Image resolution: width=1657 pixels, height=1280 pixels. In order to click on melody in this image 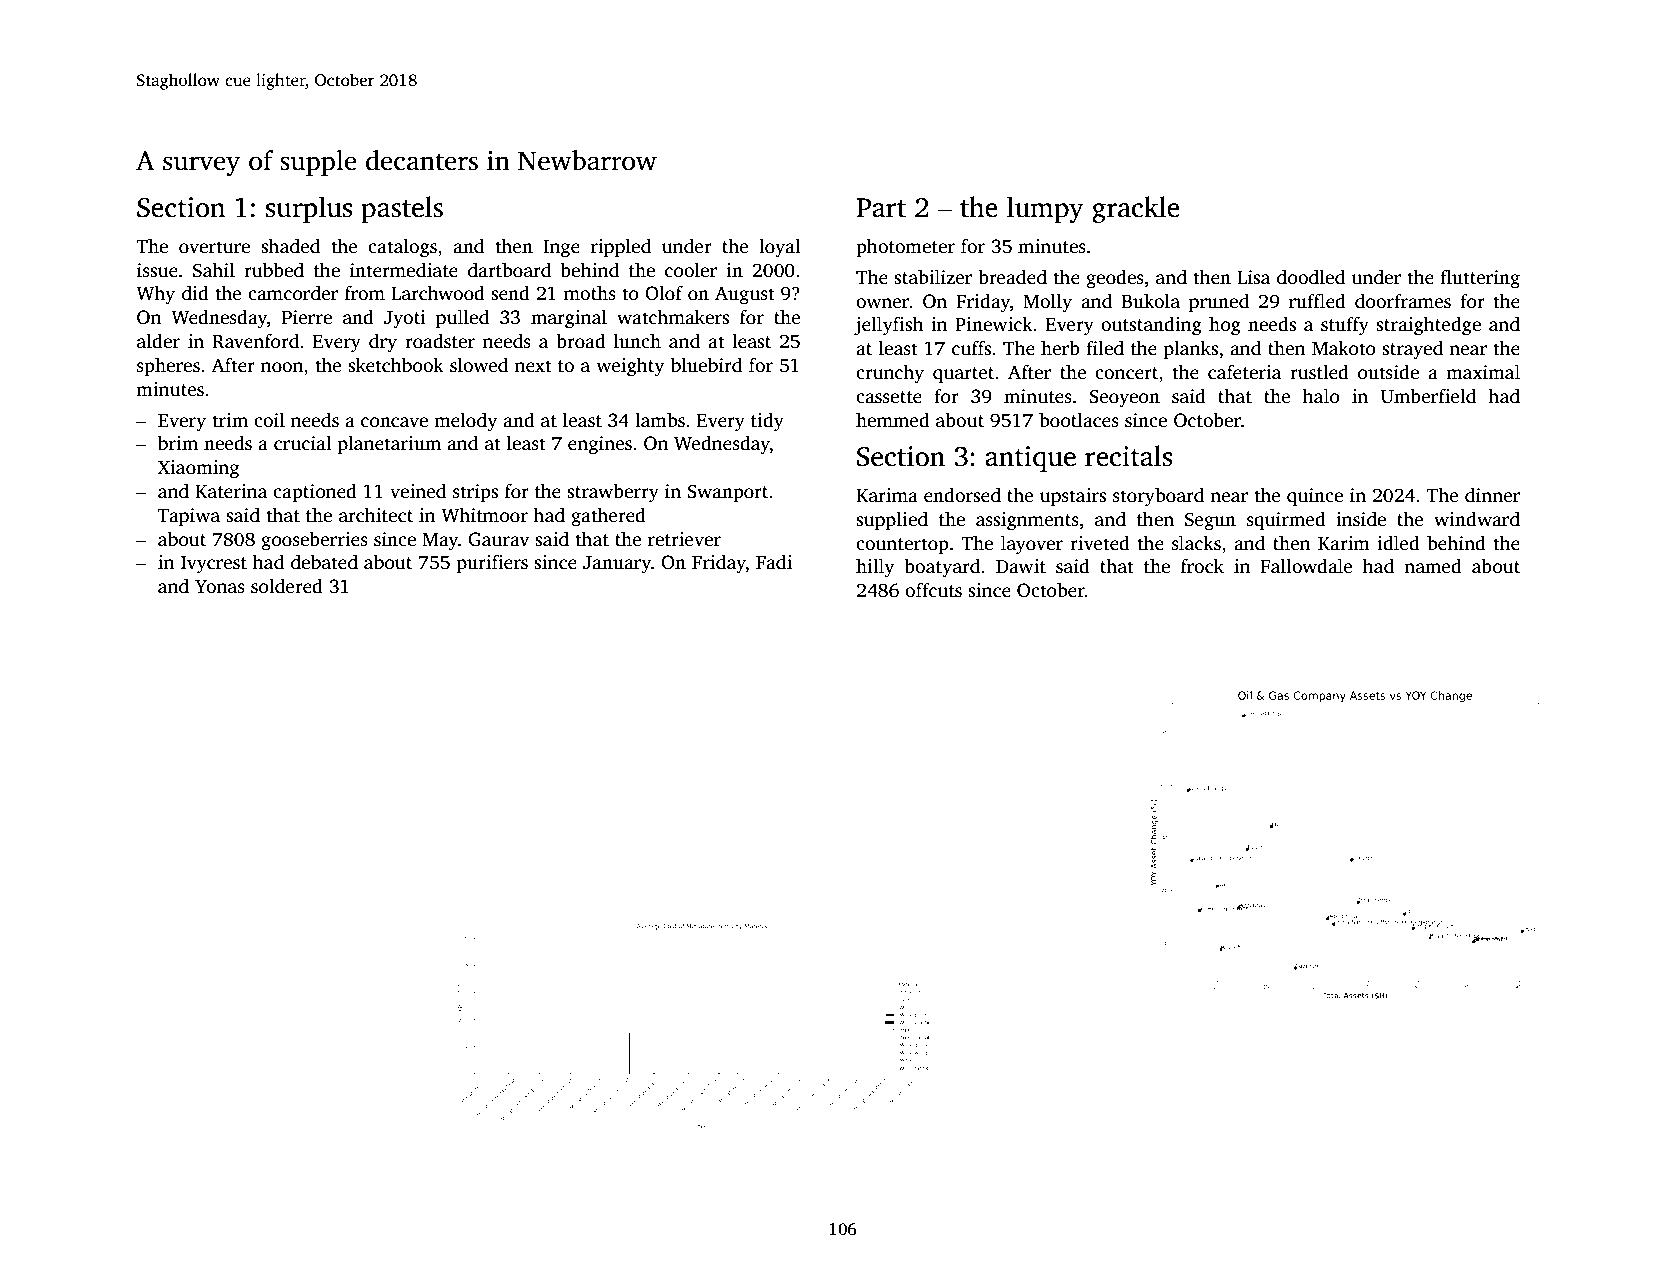, I will do `click(465, 422)`.
